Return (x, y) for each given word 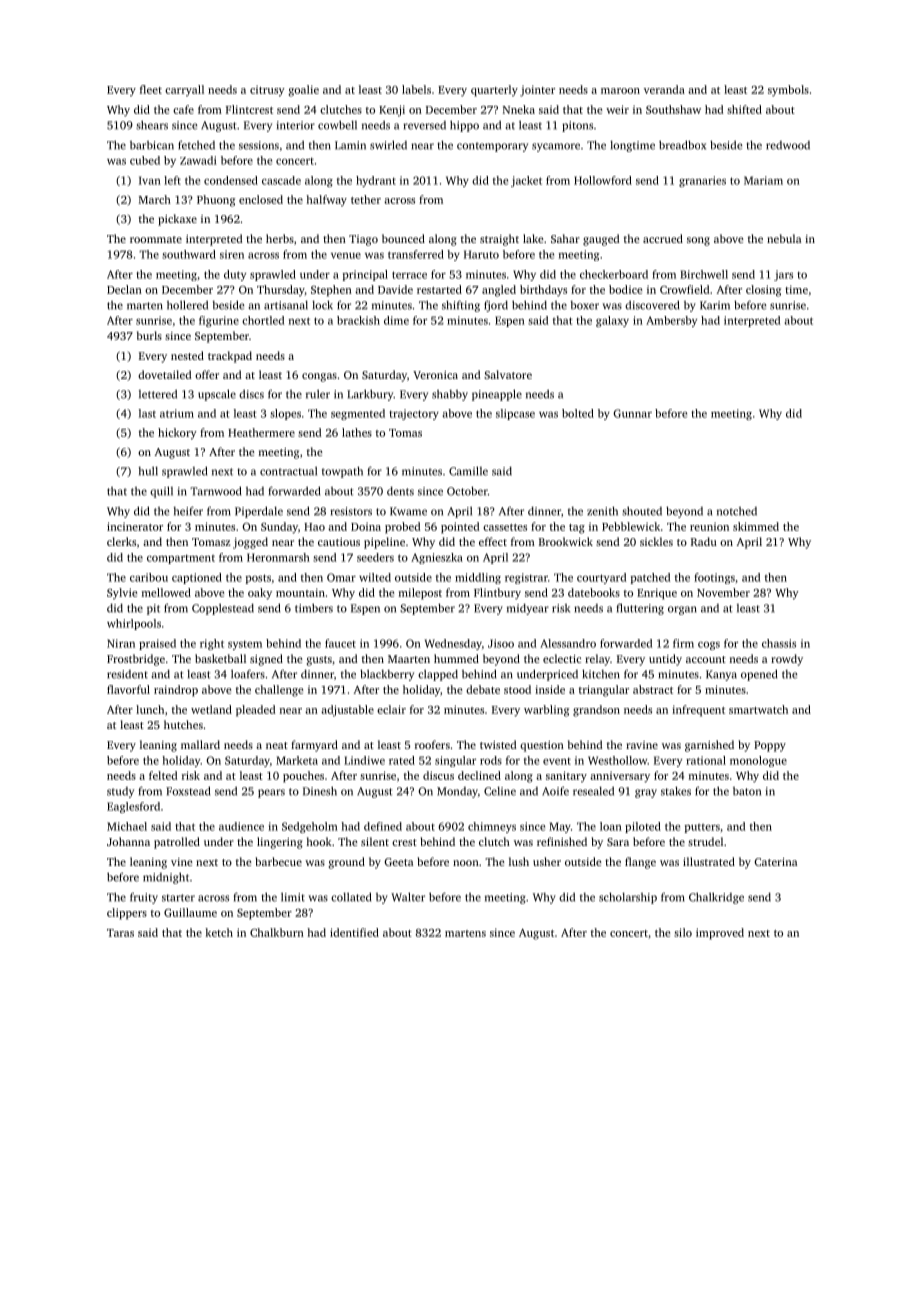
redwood (788, 145)
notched (737, 511)
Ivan (150, 180)
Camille (468, 471)
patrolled (177, 843)
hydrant (376, 181)
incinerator (135, 526)
